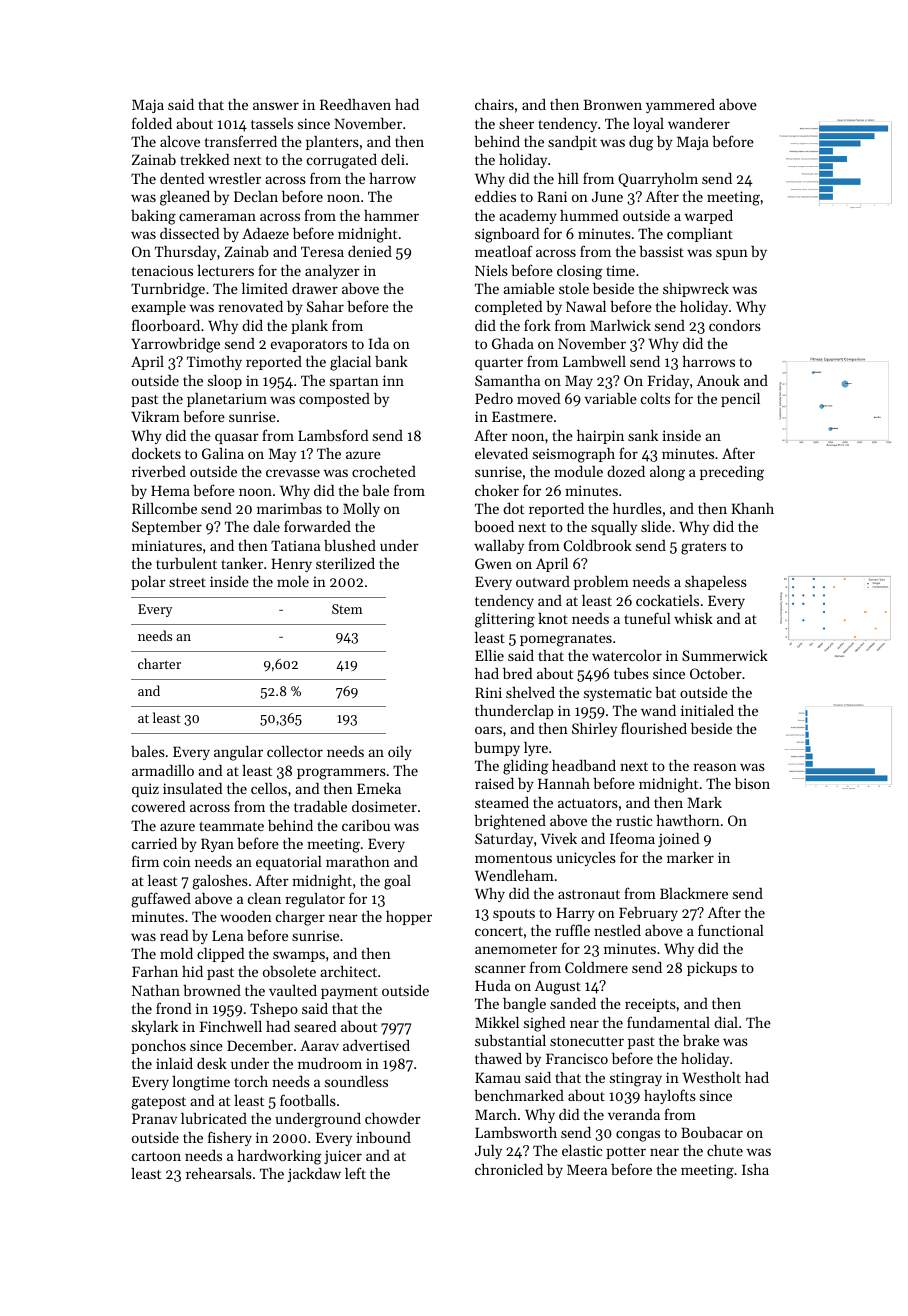 The width and height of the screenshot is (908, 1316). I want to click on Timothy, so click(214, 363).
